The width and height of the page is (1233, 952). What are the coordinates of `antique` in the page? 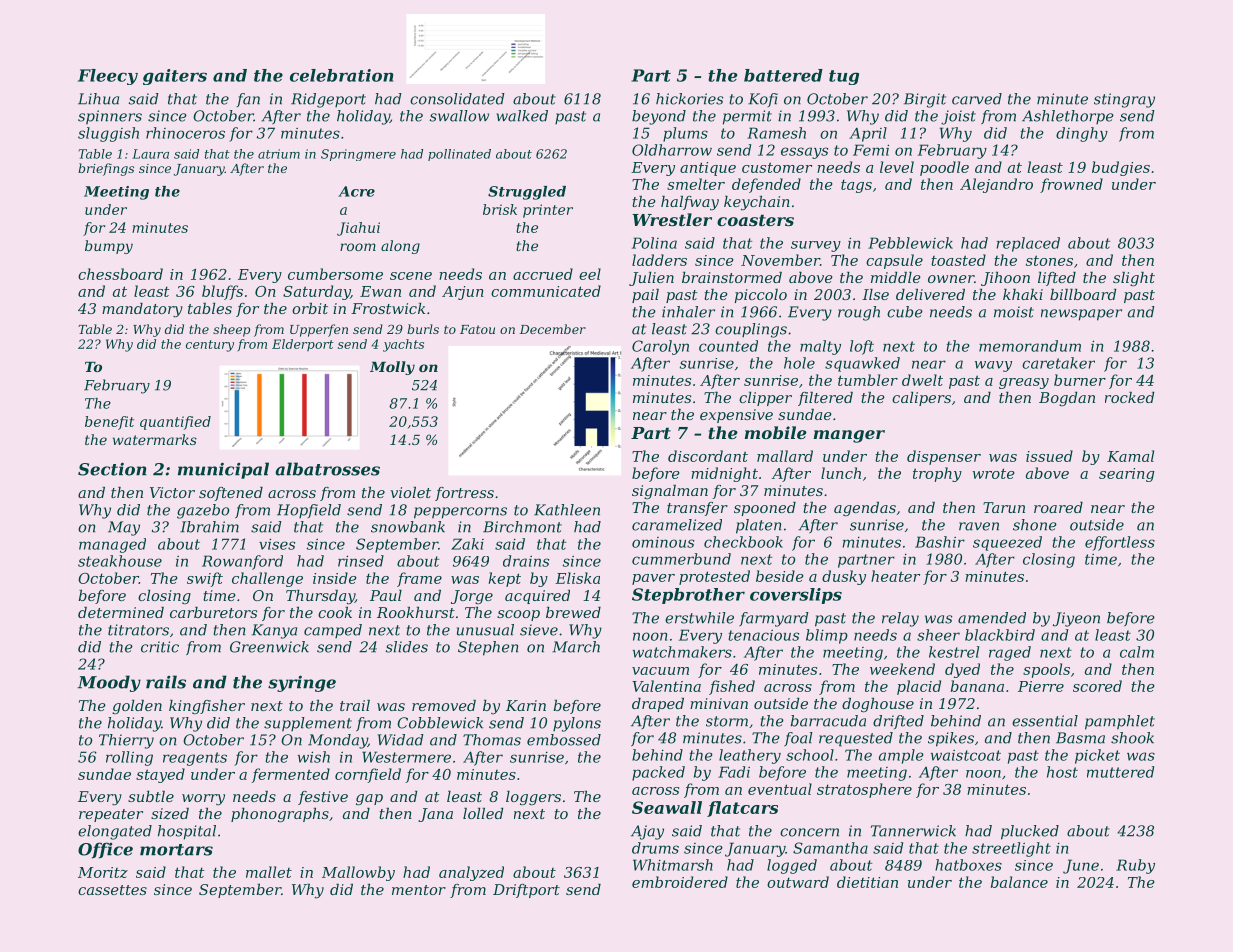 It's located at (708, 169).
